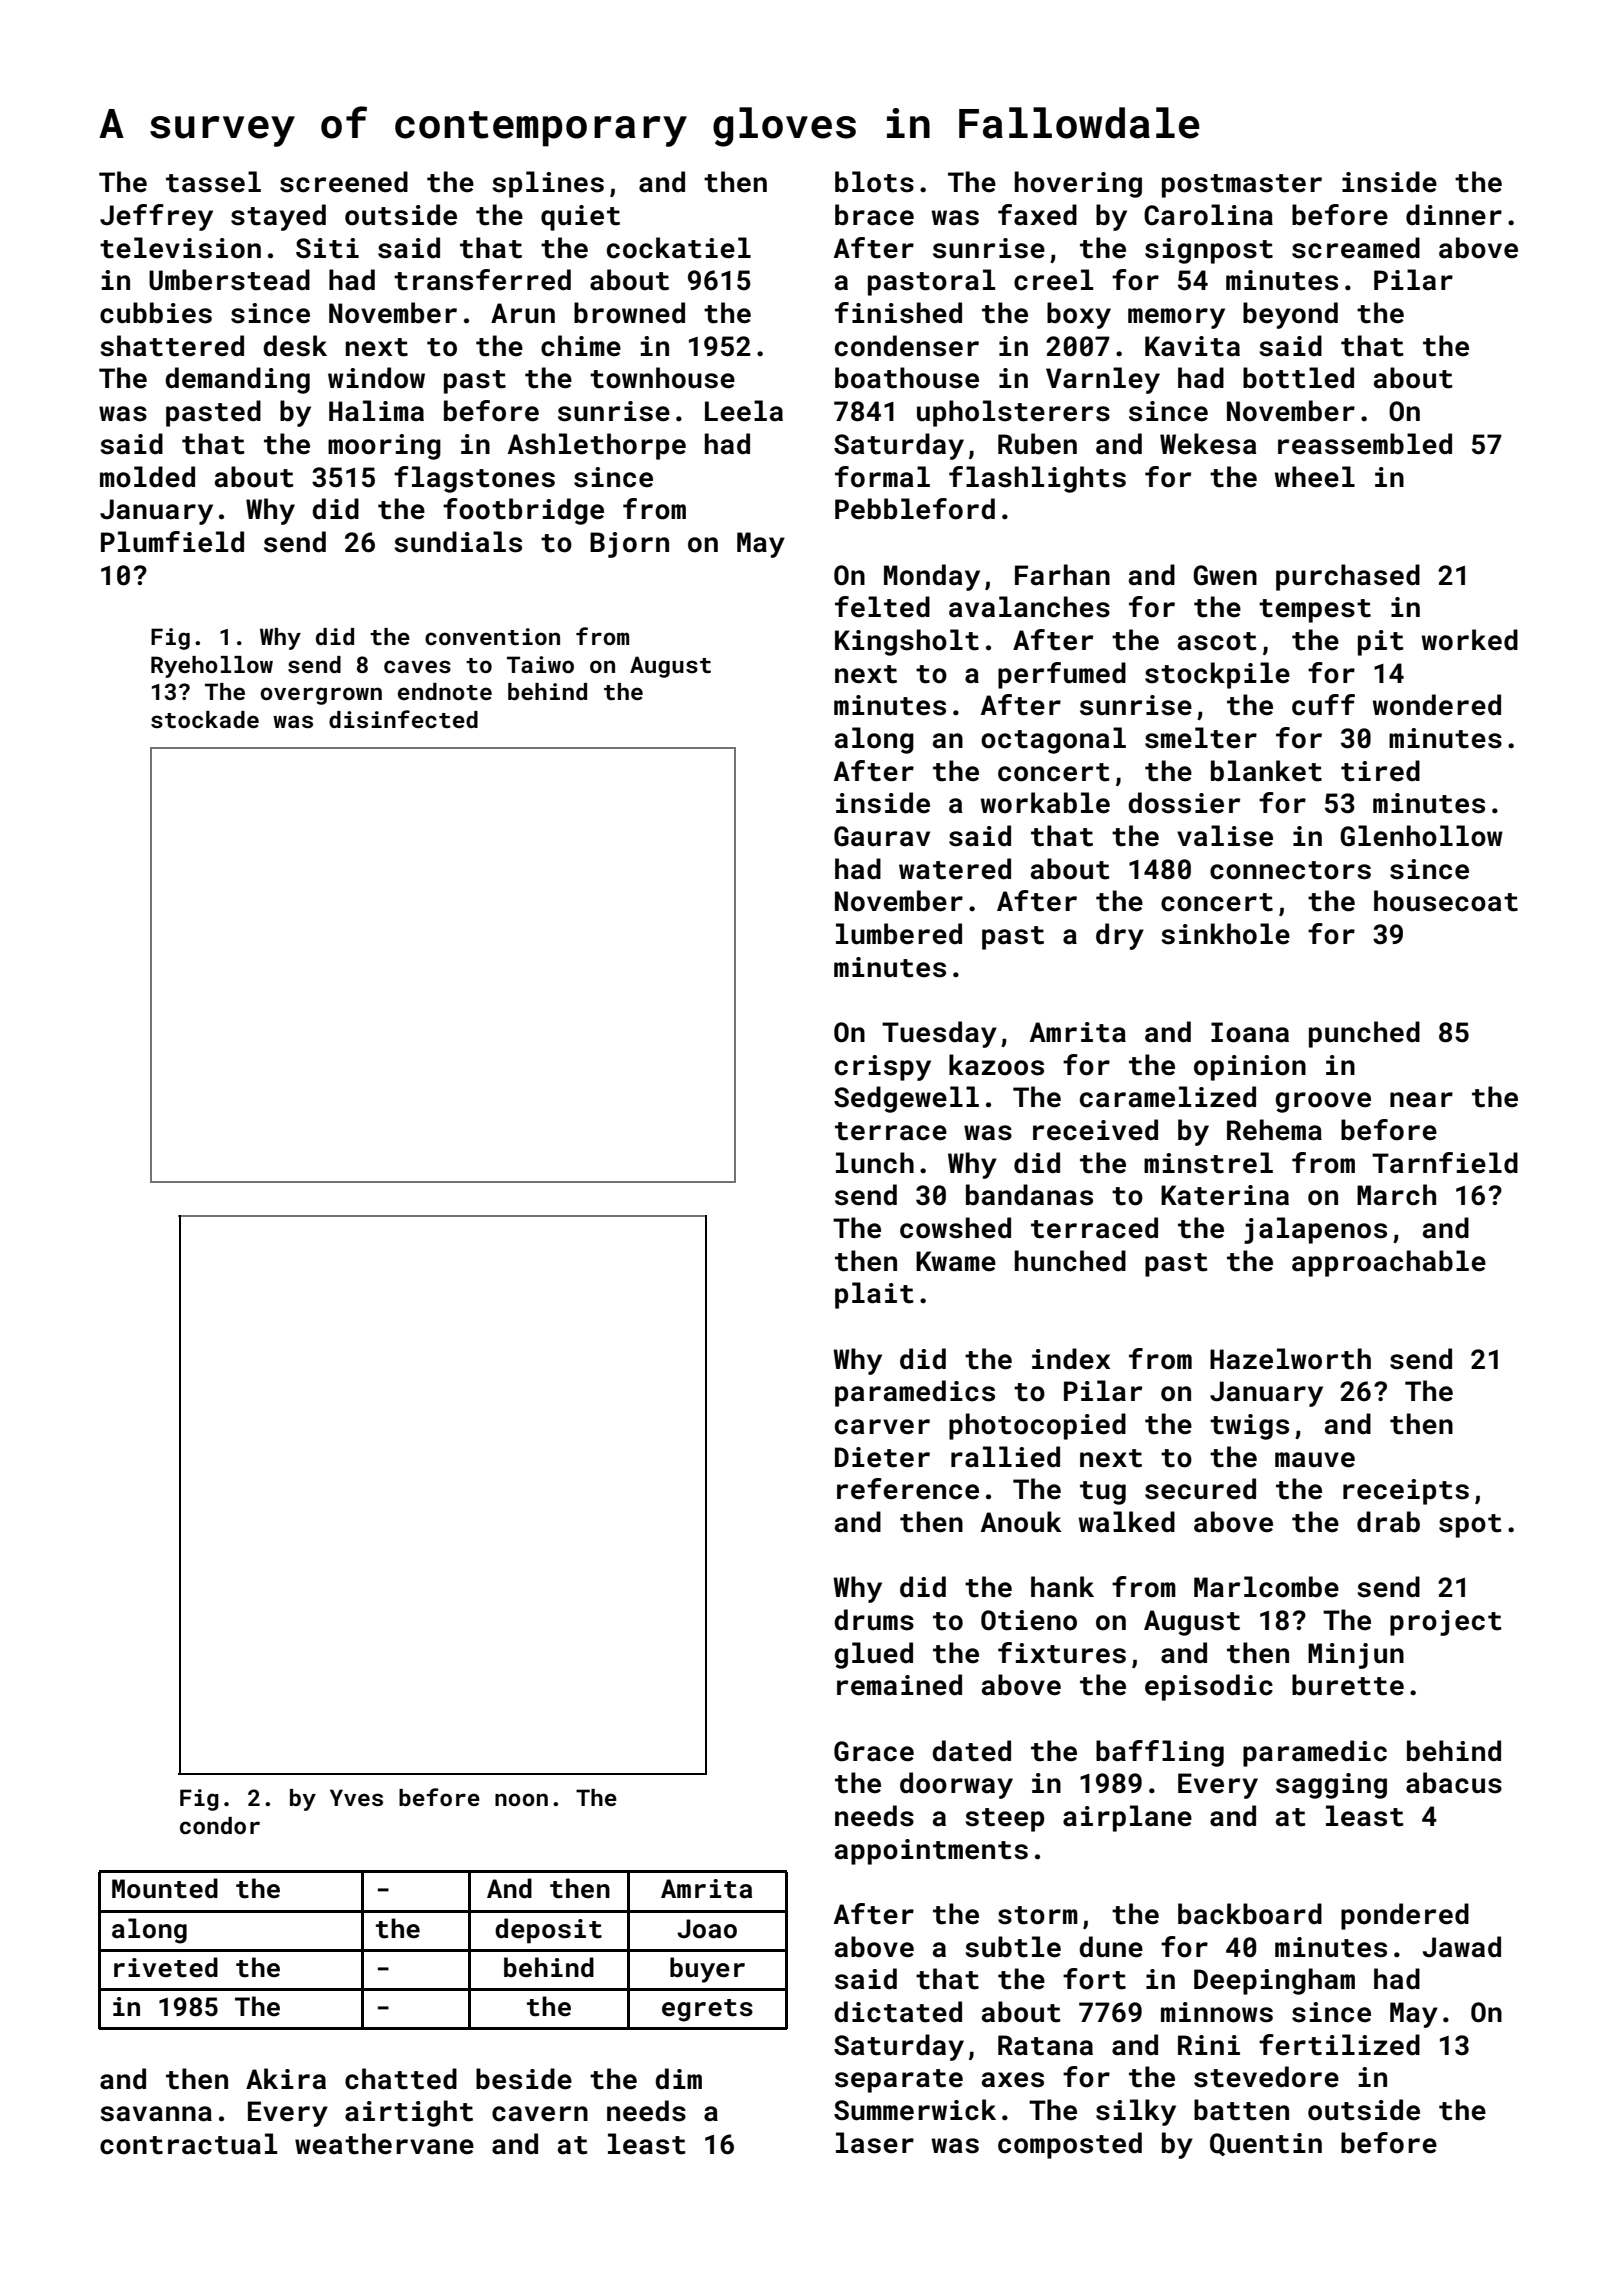  What do you see at coordinates (1331, 1786) in the image?
I see `sagging` at bounding box center [1331, 1786].
